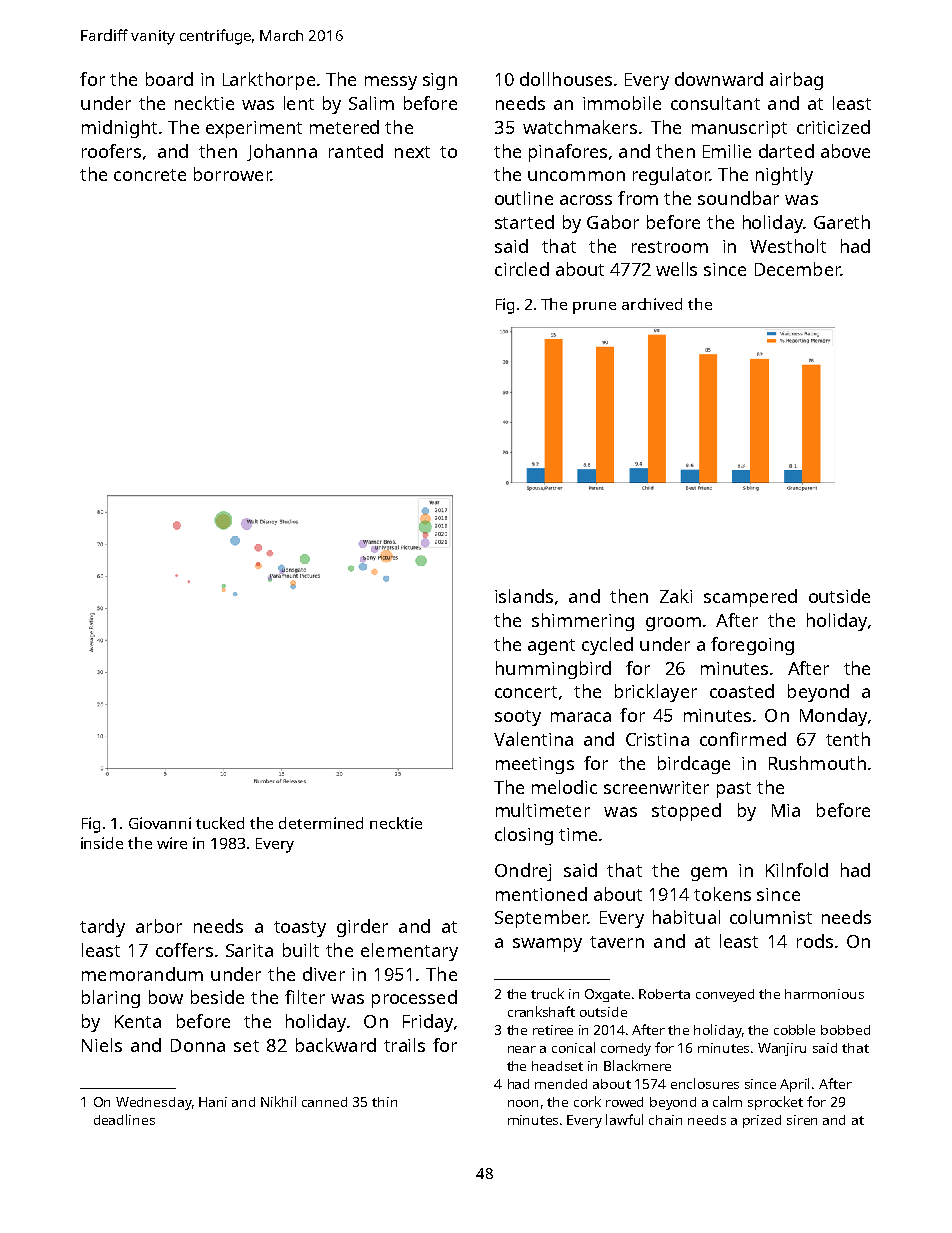  I want to click on wells, so click(676, 269).
